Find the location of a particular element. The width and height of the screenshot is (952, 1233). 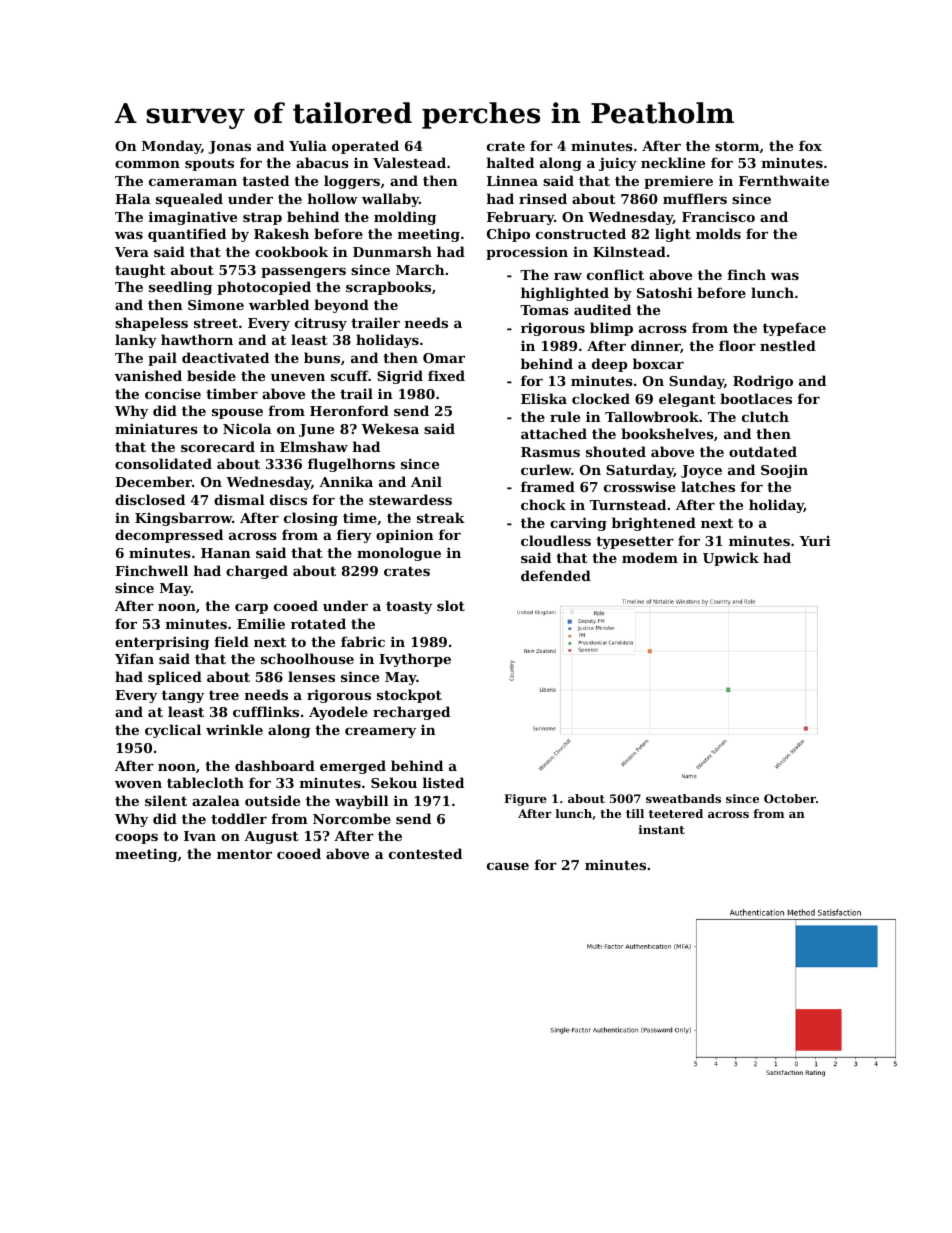

halted is located at coordinates (510, 162).
